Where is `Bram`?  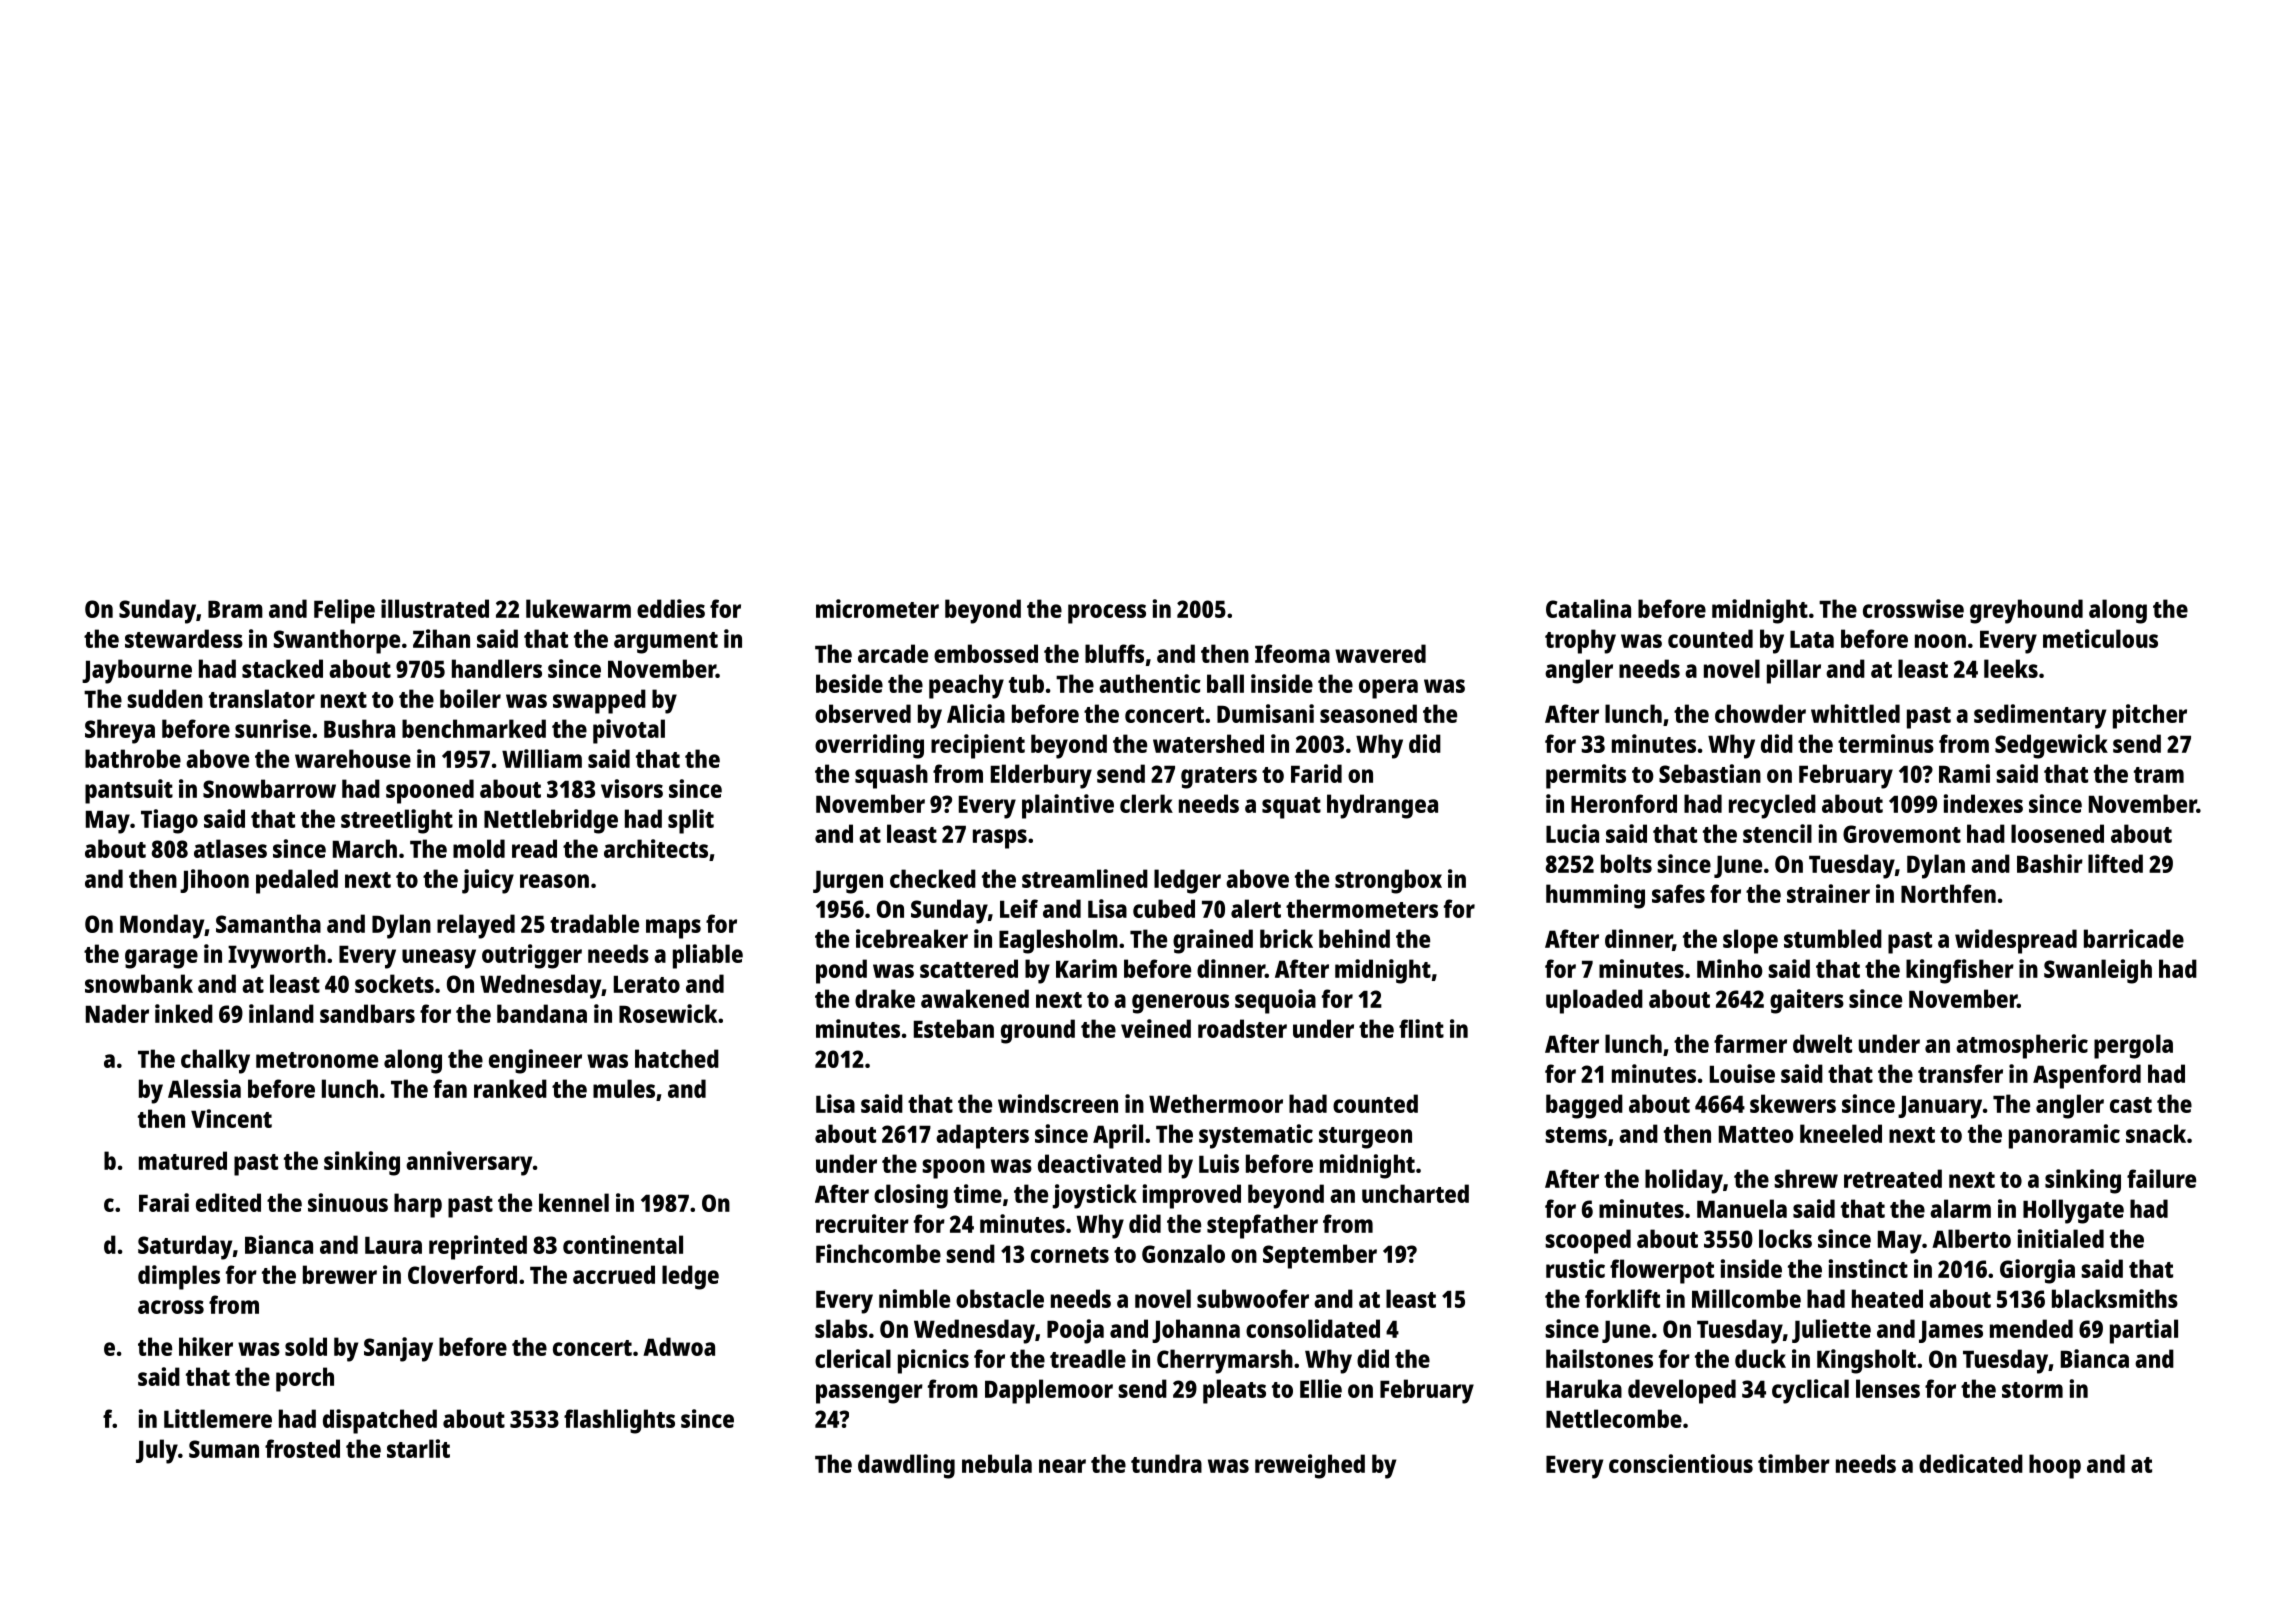 Bram is located at coordinates (235, 609).
